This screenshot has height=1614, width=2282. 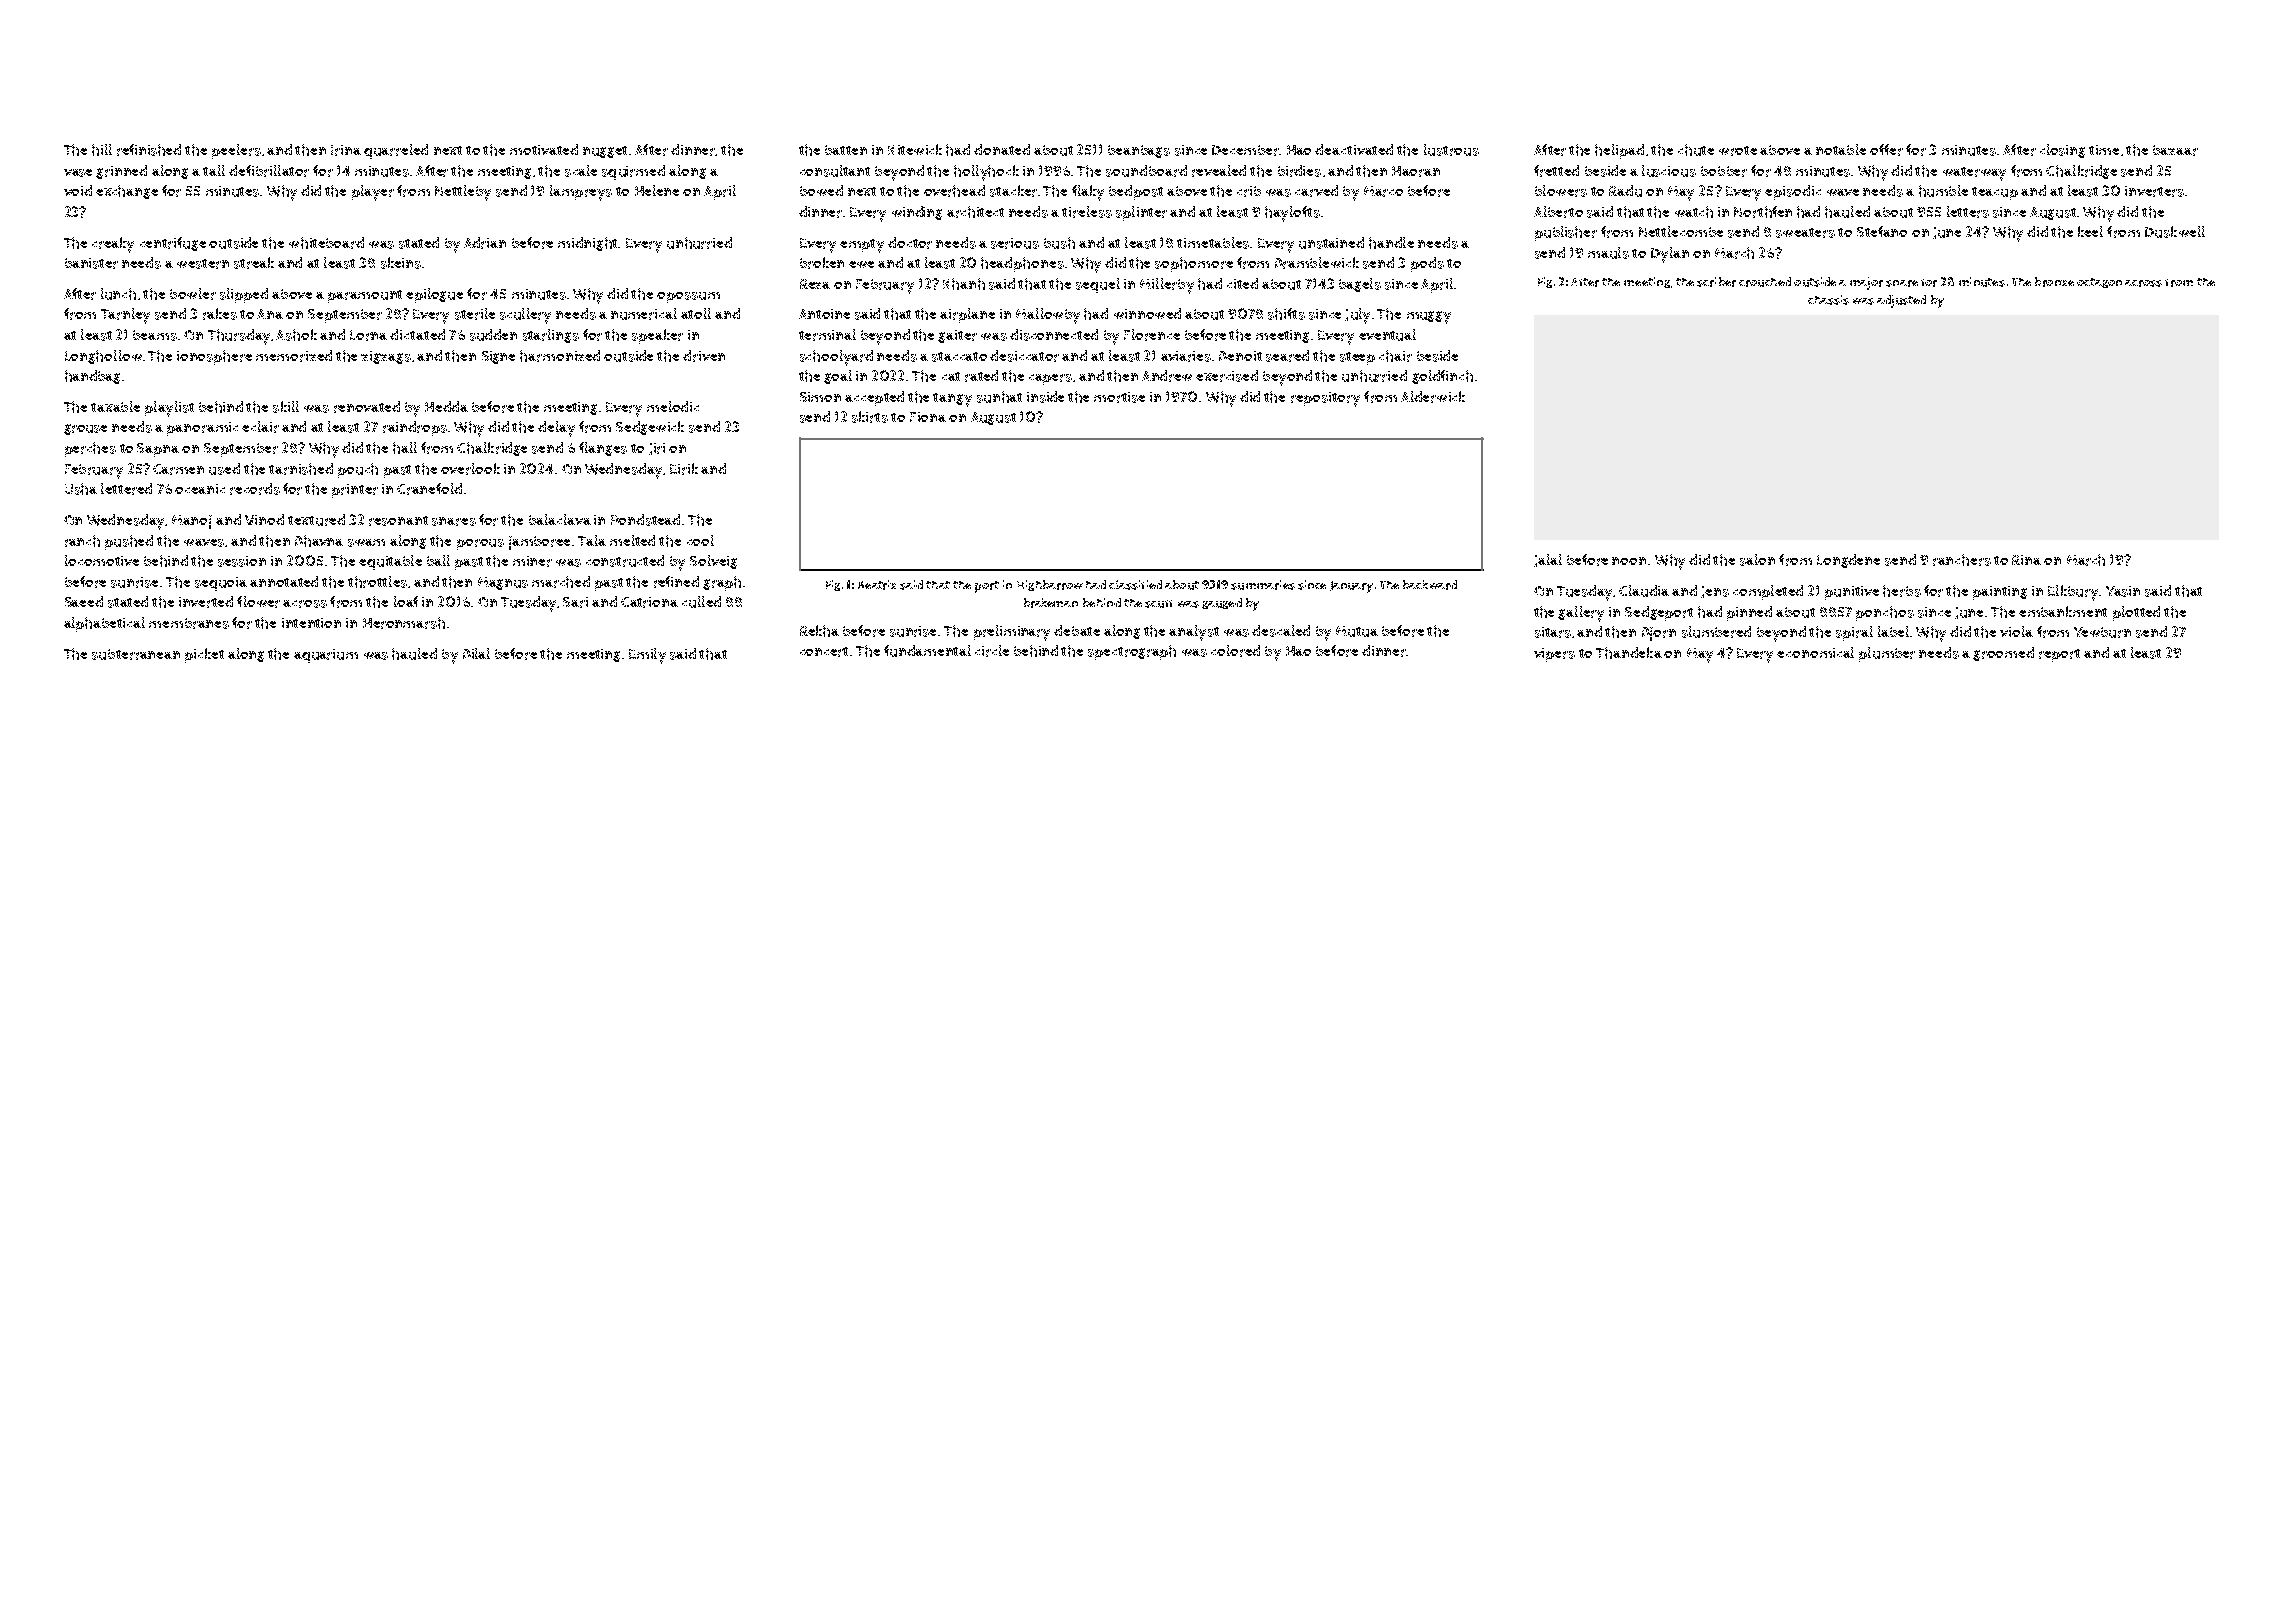 What do you see at coordinates (2175, 150) in the screenshot?
I see `bazaar` at bounding box center [2175, 150].
